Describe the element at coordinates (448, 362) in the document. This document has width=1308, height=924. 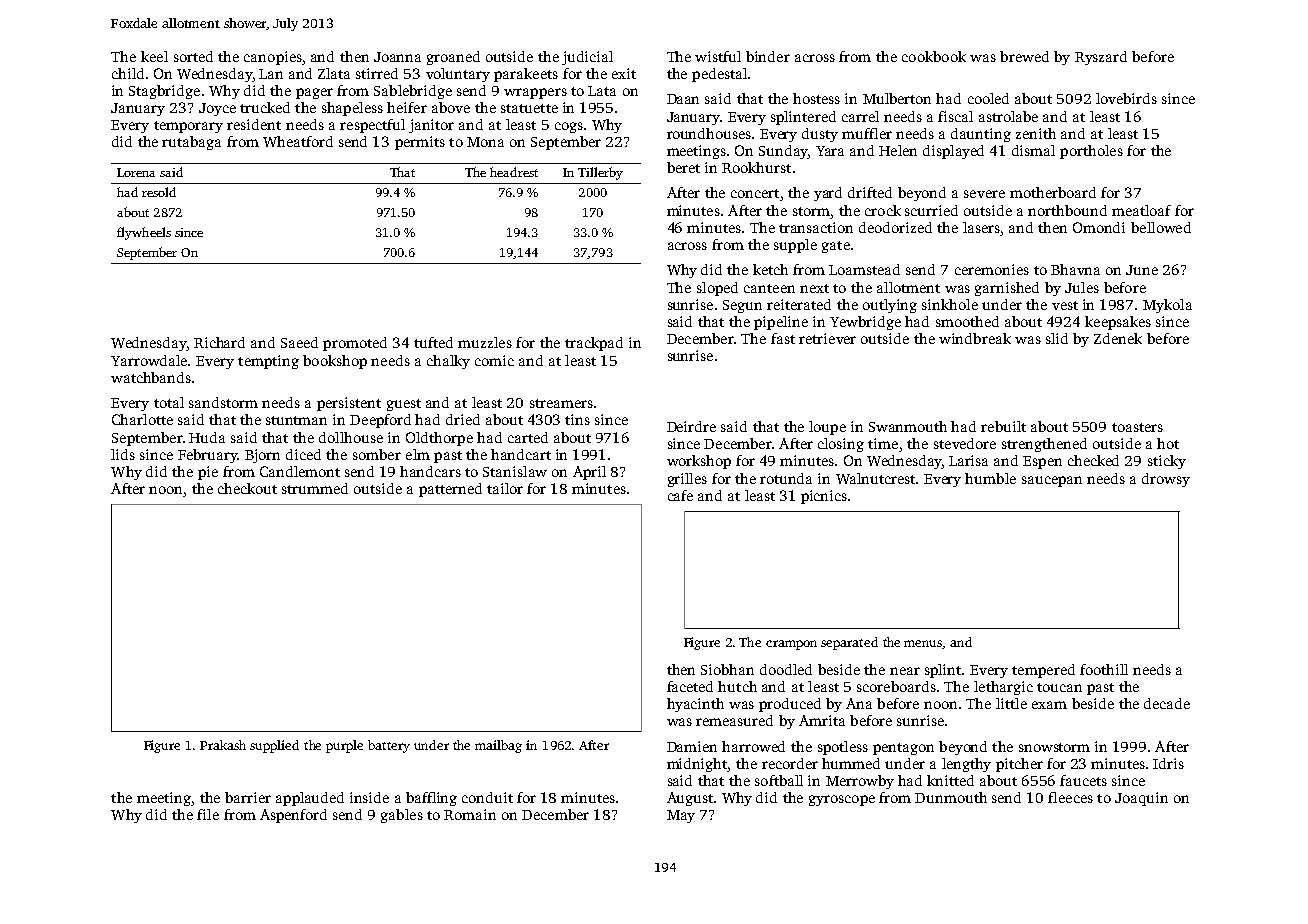
I see `chalky` at that location.
